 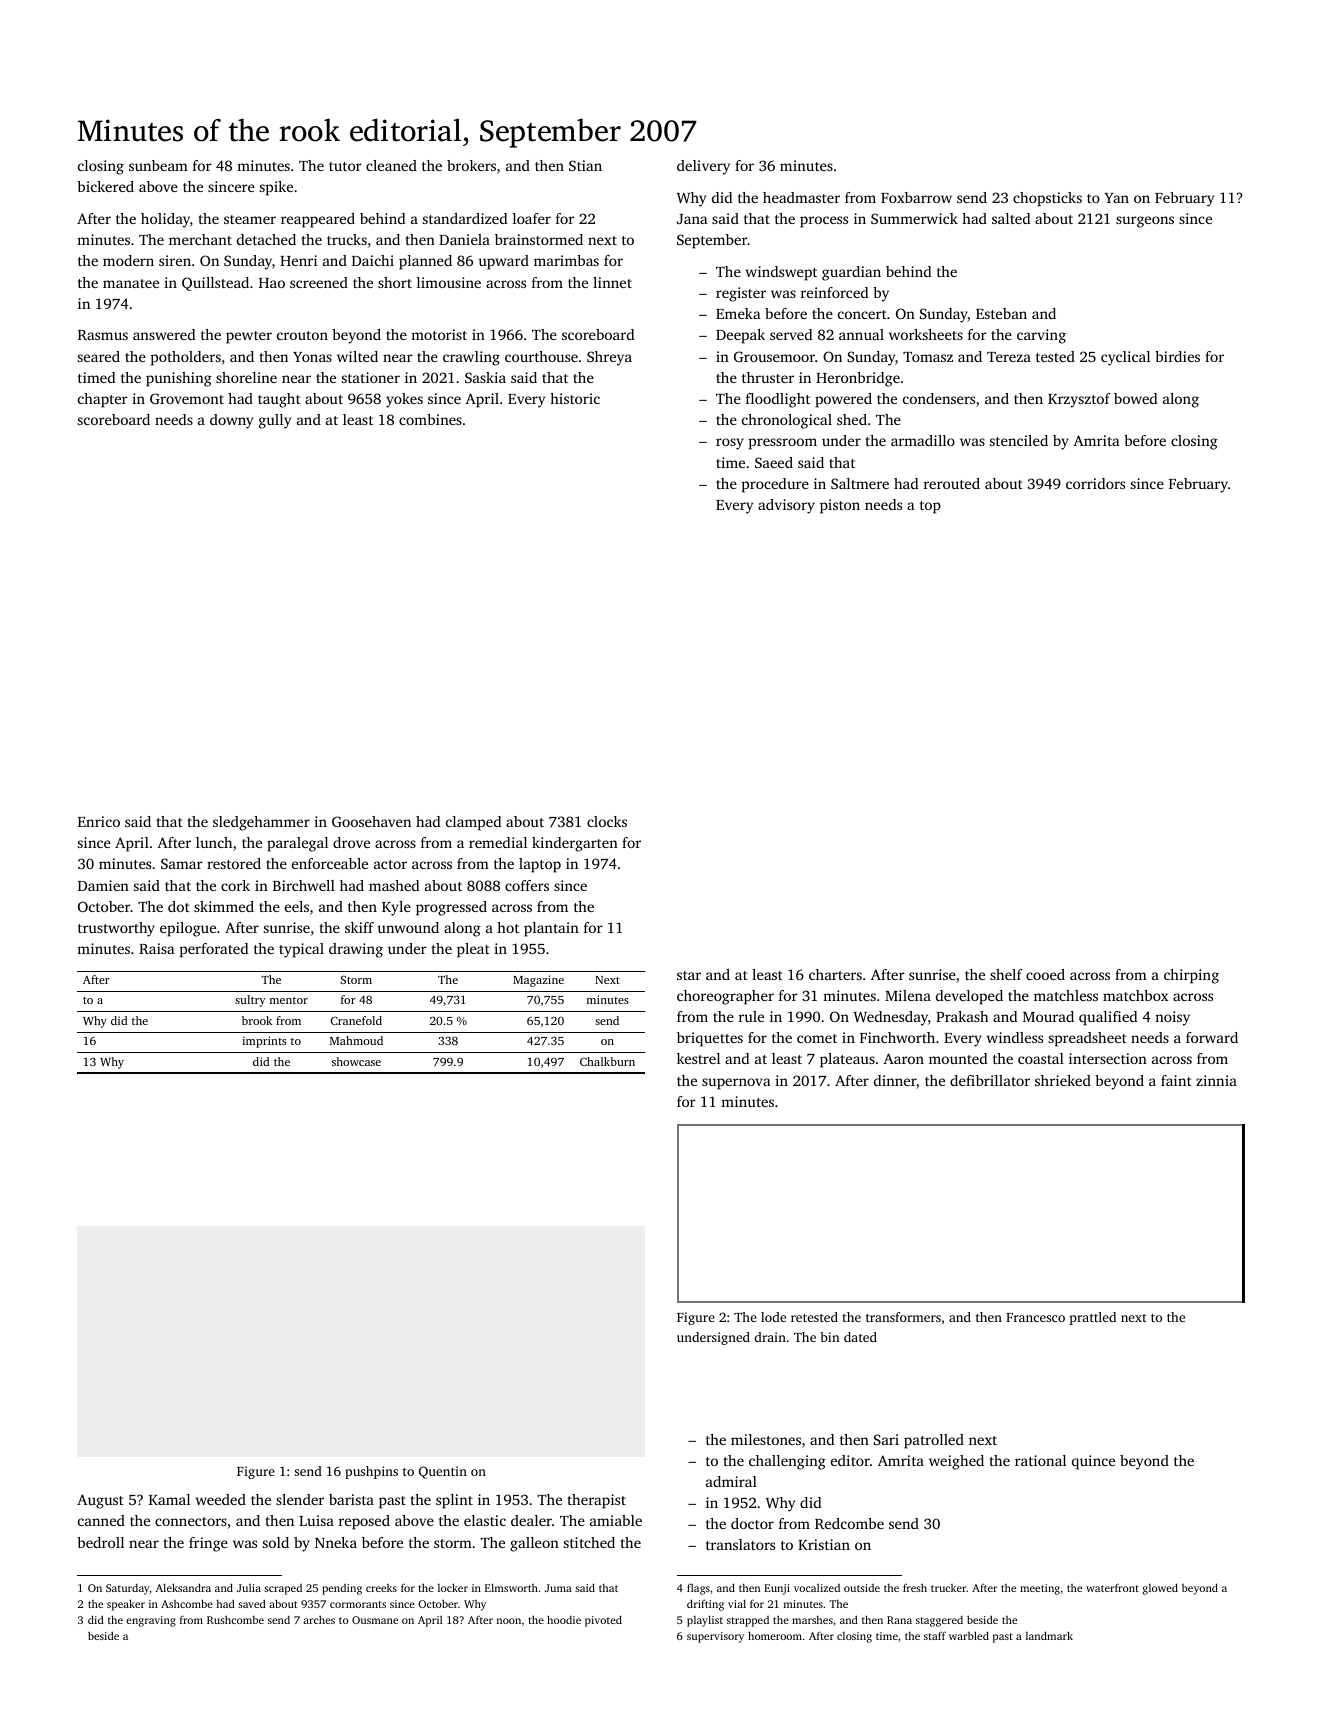 What do you see at coordinates (404, 400) in the document?
I see `yokes` at bounding box center [404, 400].
